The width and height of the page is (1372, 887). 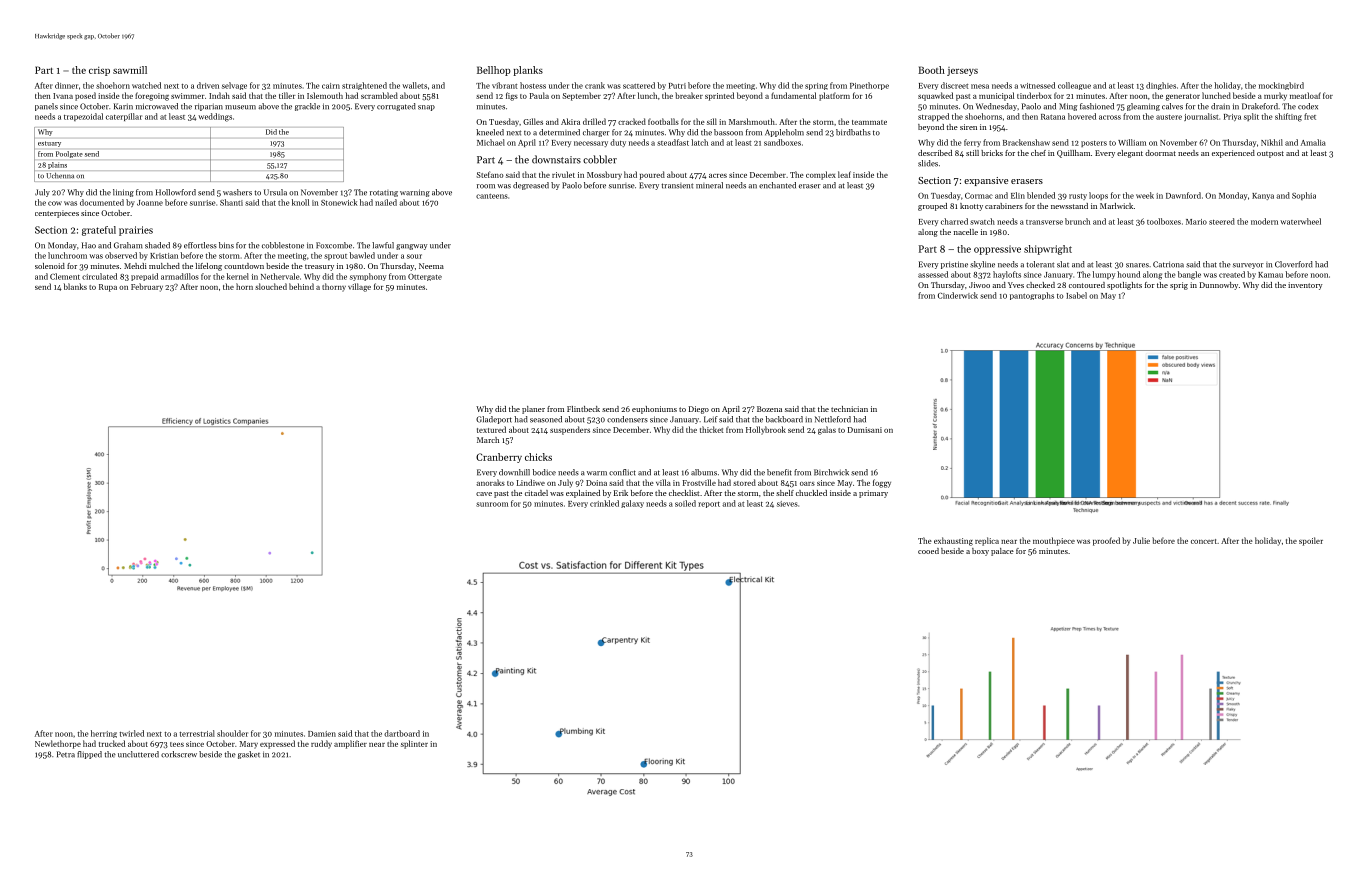 What do you see at coordinates (962, 71) in the page?
I see `jerseys` at bounding box center [962, 71].
